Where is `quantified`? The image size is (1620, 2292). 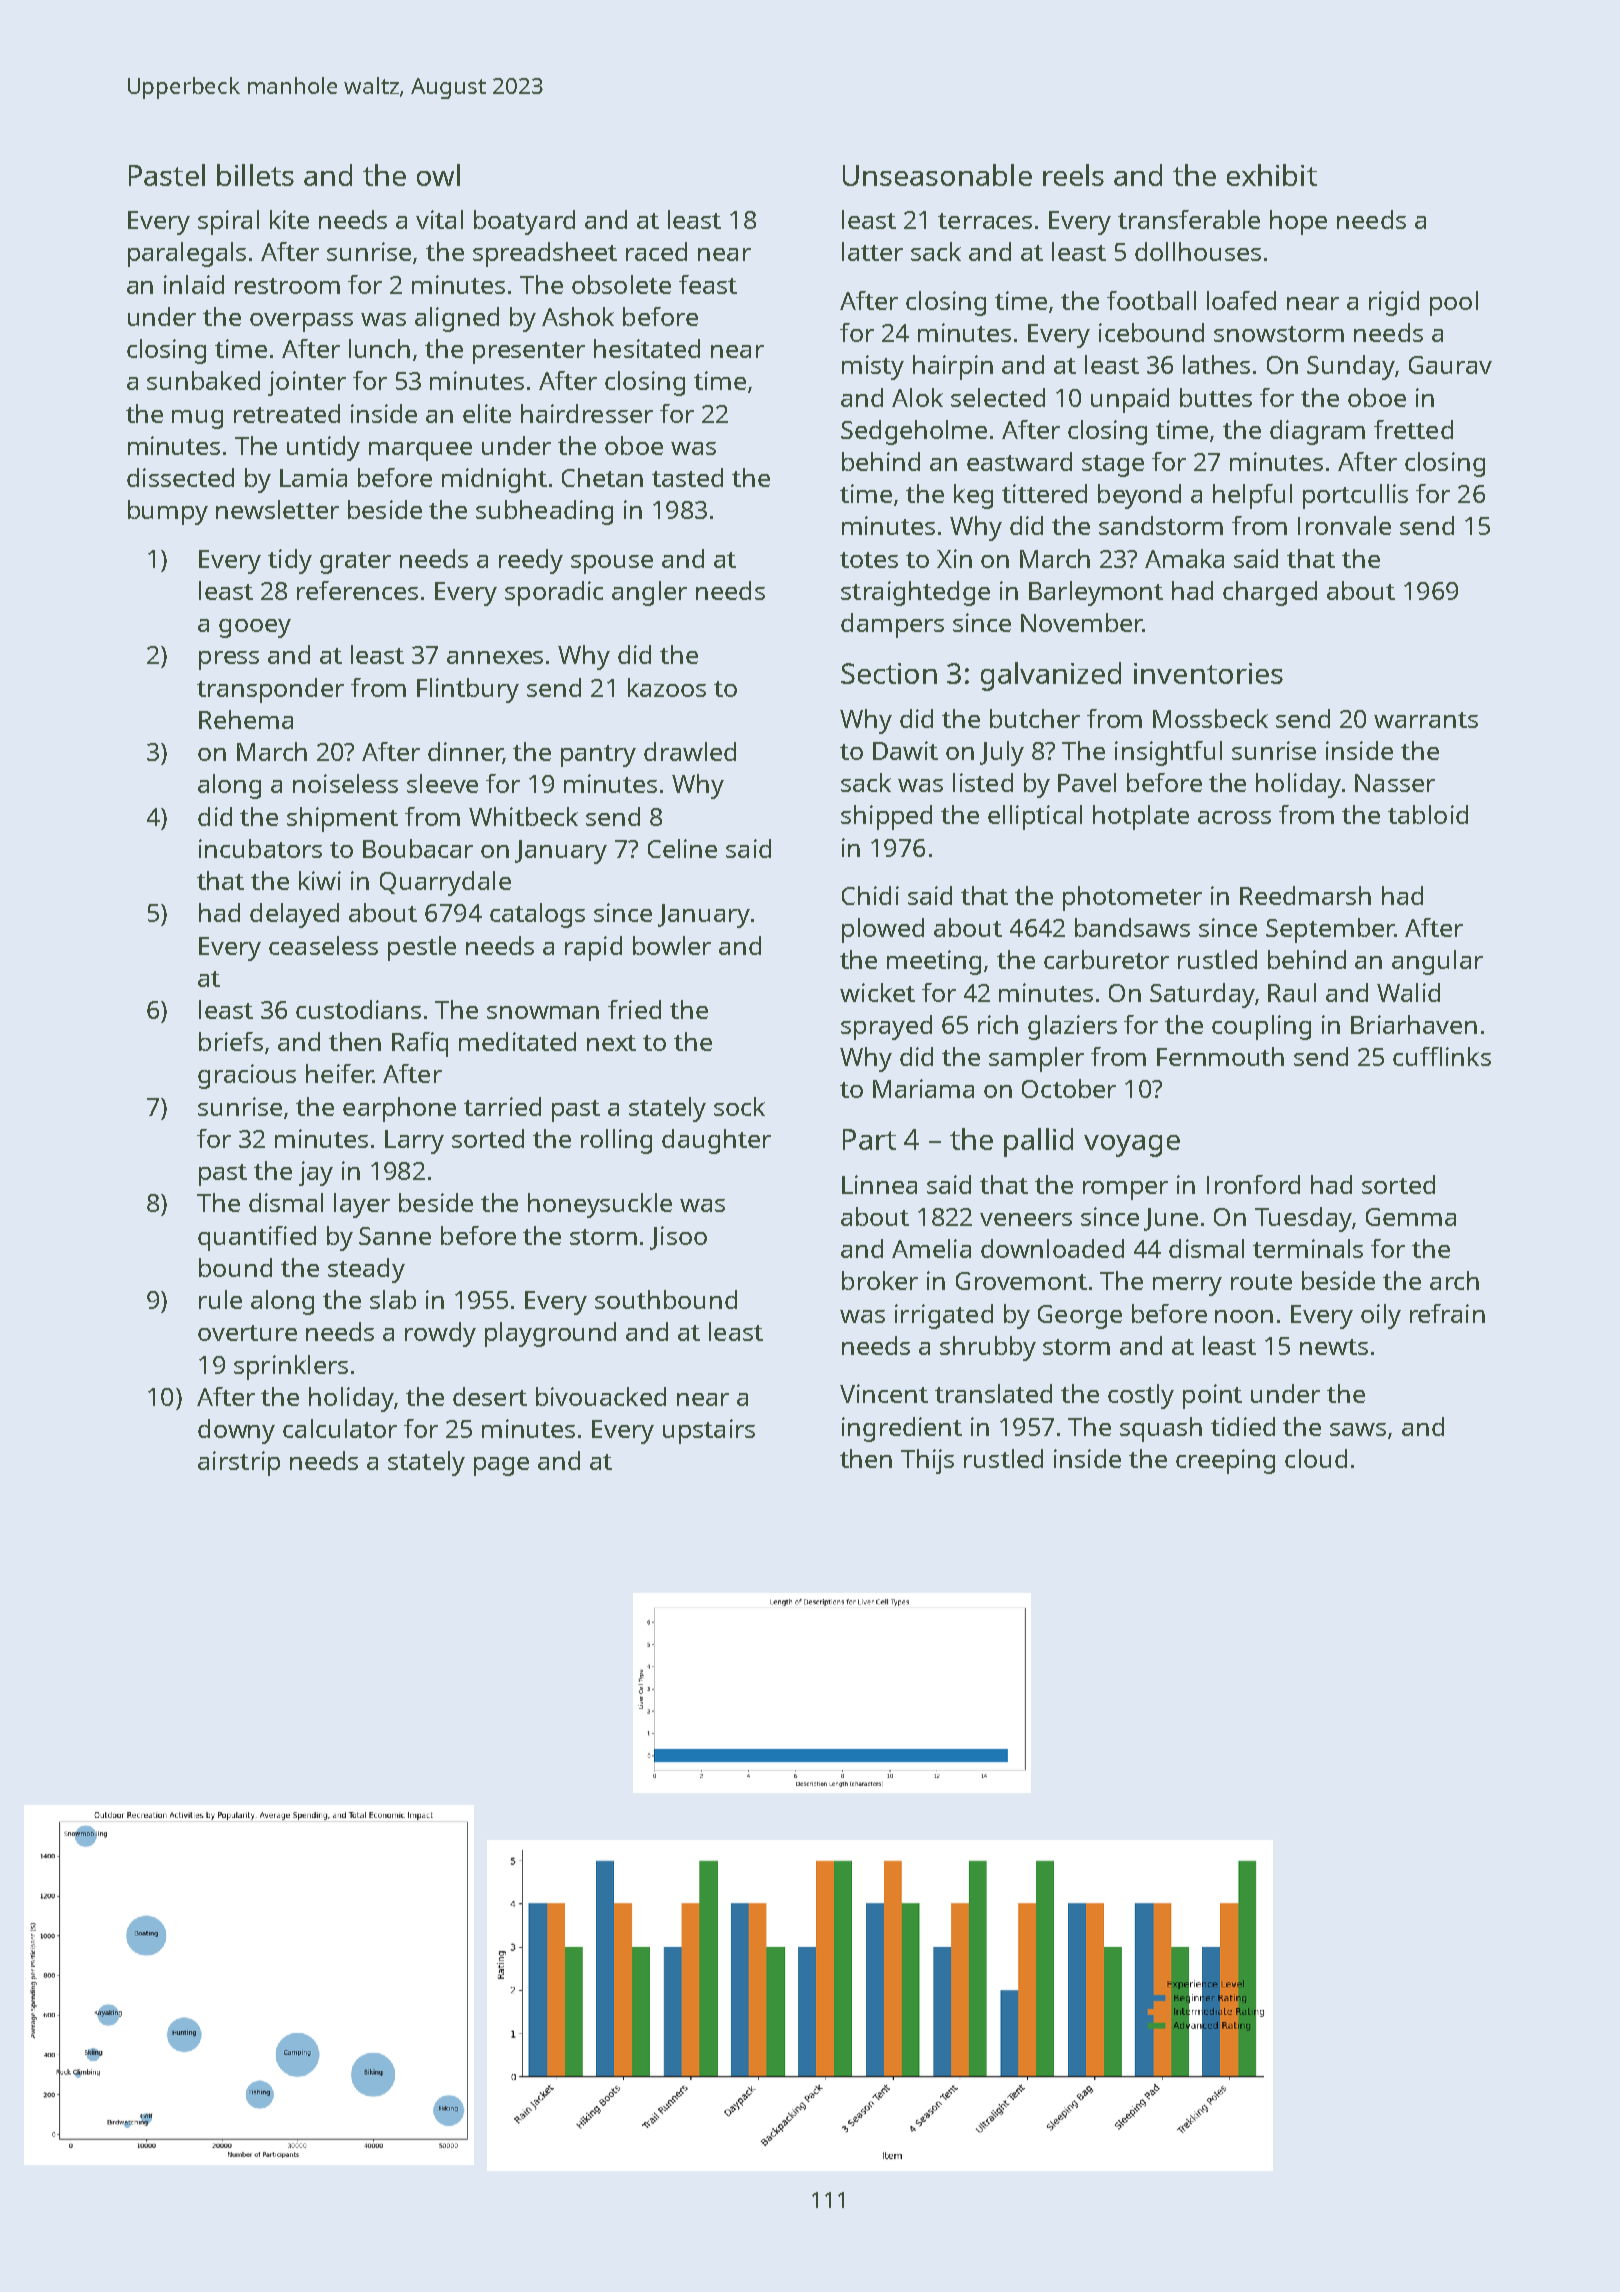 quantified is located at coordinates (257, 1238).
